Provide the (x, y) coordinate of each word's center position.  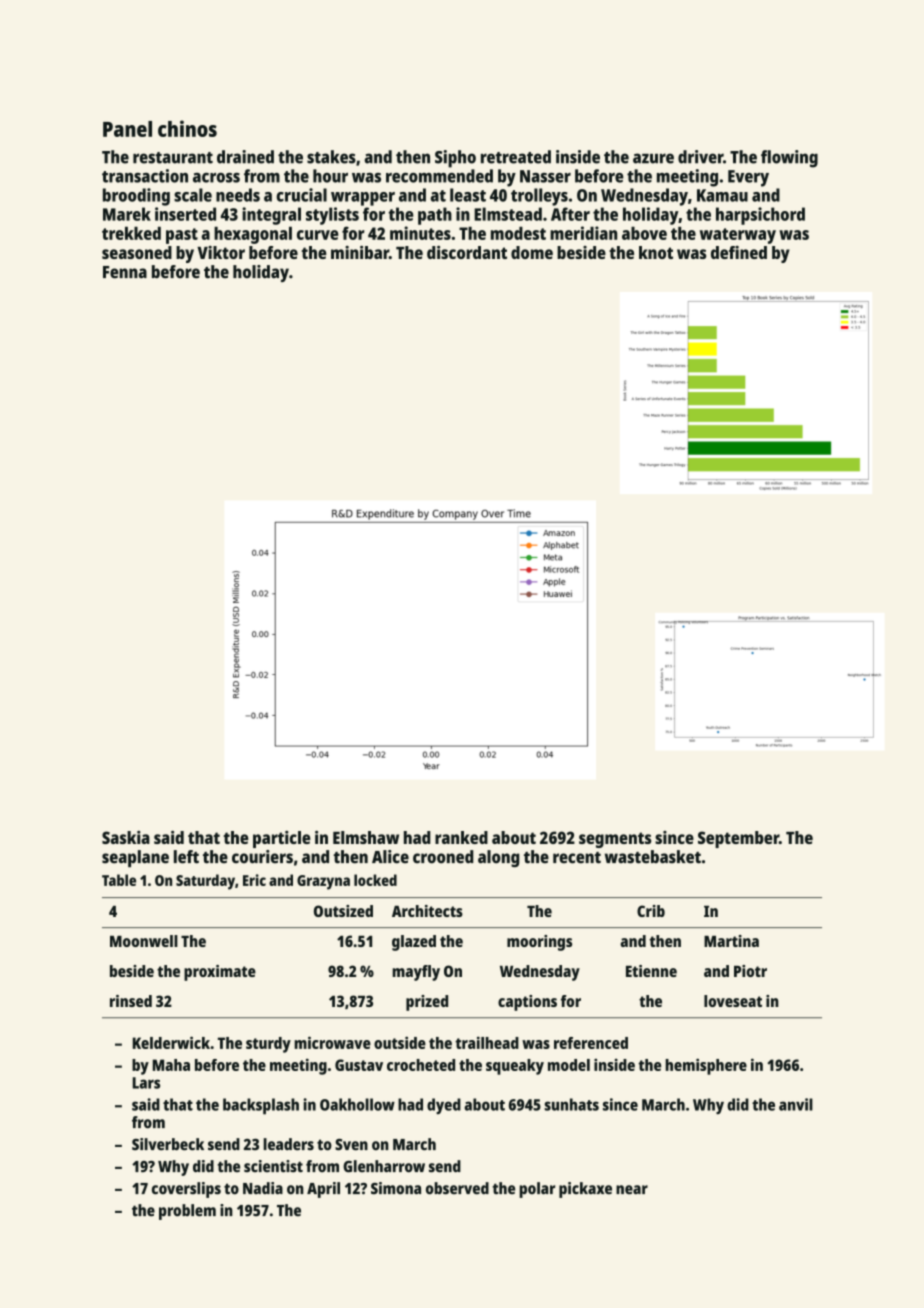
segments (615, 840)
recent (577, 858)
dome (532, 252)
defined (739, 252)
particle (282, 839)
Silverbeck (168, 1144)
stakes (331, 157)
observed (457, 1188)
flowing (789, 159)
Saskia (126, 837)
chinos (187, 128)
